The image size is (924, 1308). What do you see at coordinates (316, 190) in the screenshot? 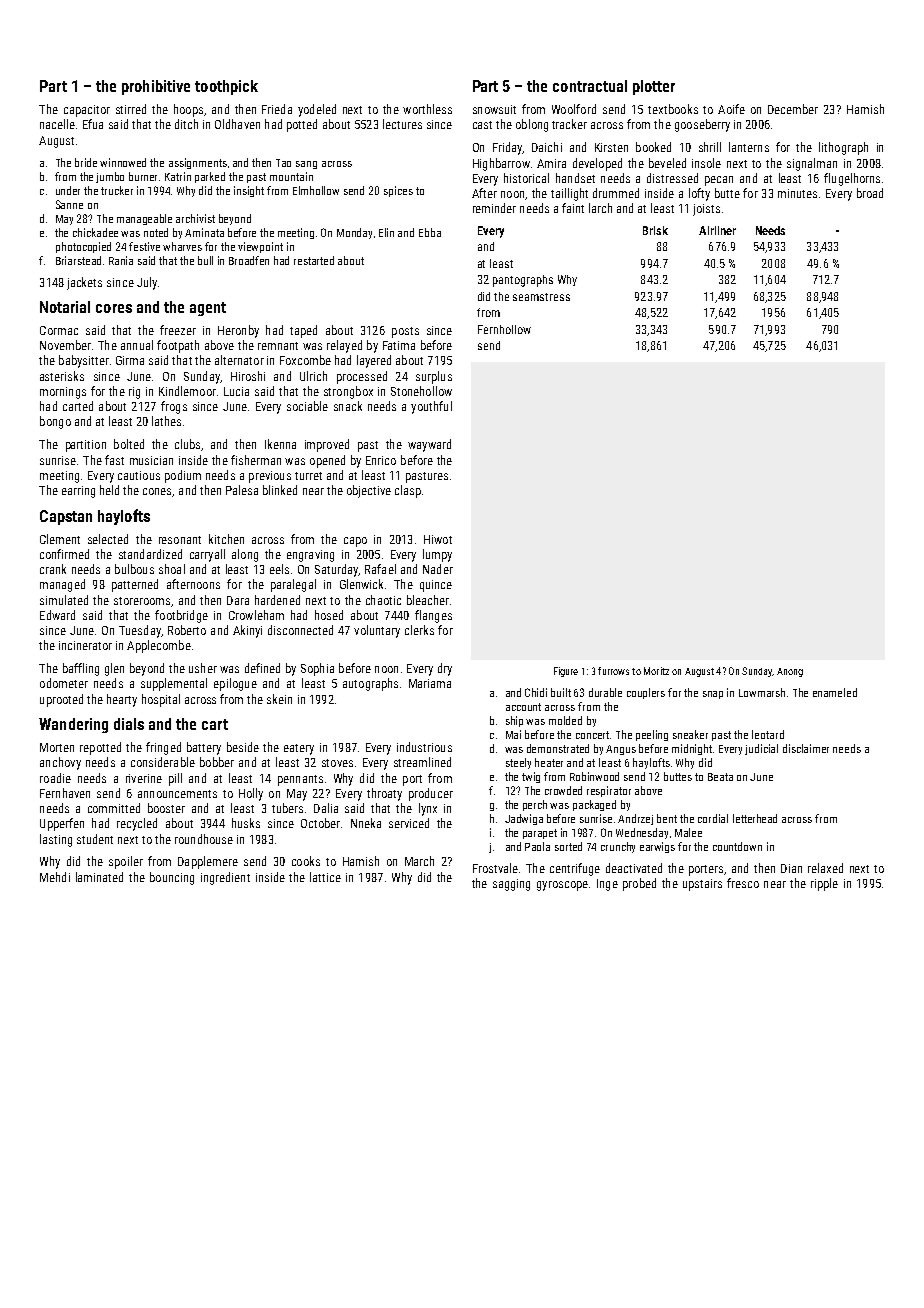
I see `Elmhollow` at bounding box center [316, 190].
